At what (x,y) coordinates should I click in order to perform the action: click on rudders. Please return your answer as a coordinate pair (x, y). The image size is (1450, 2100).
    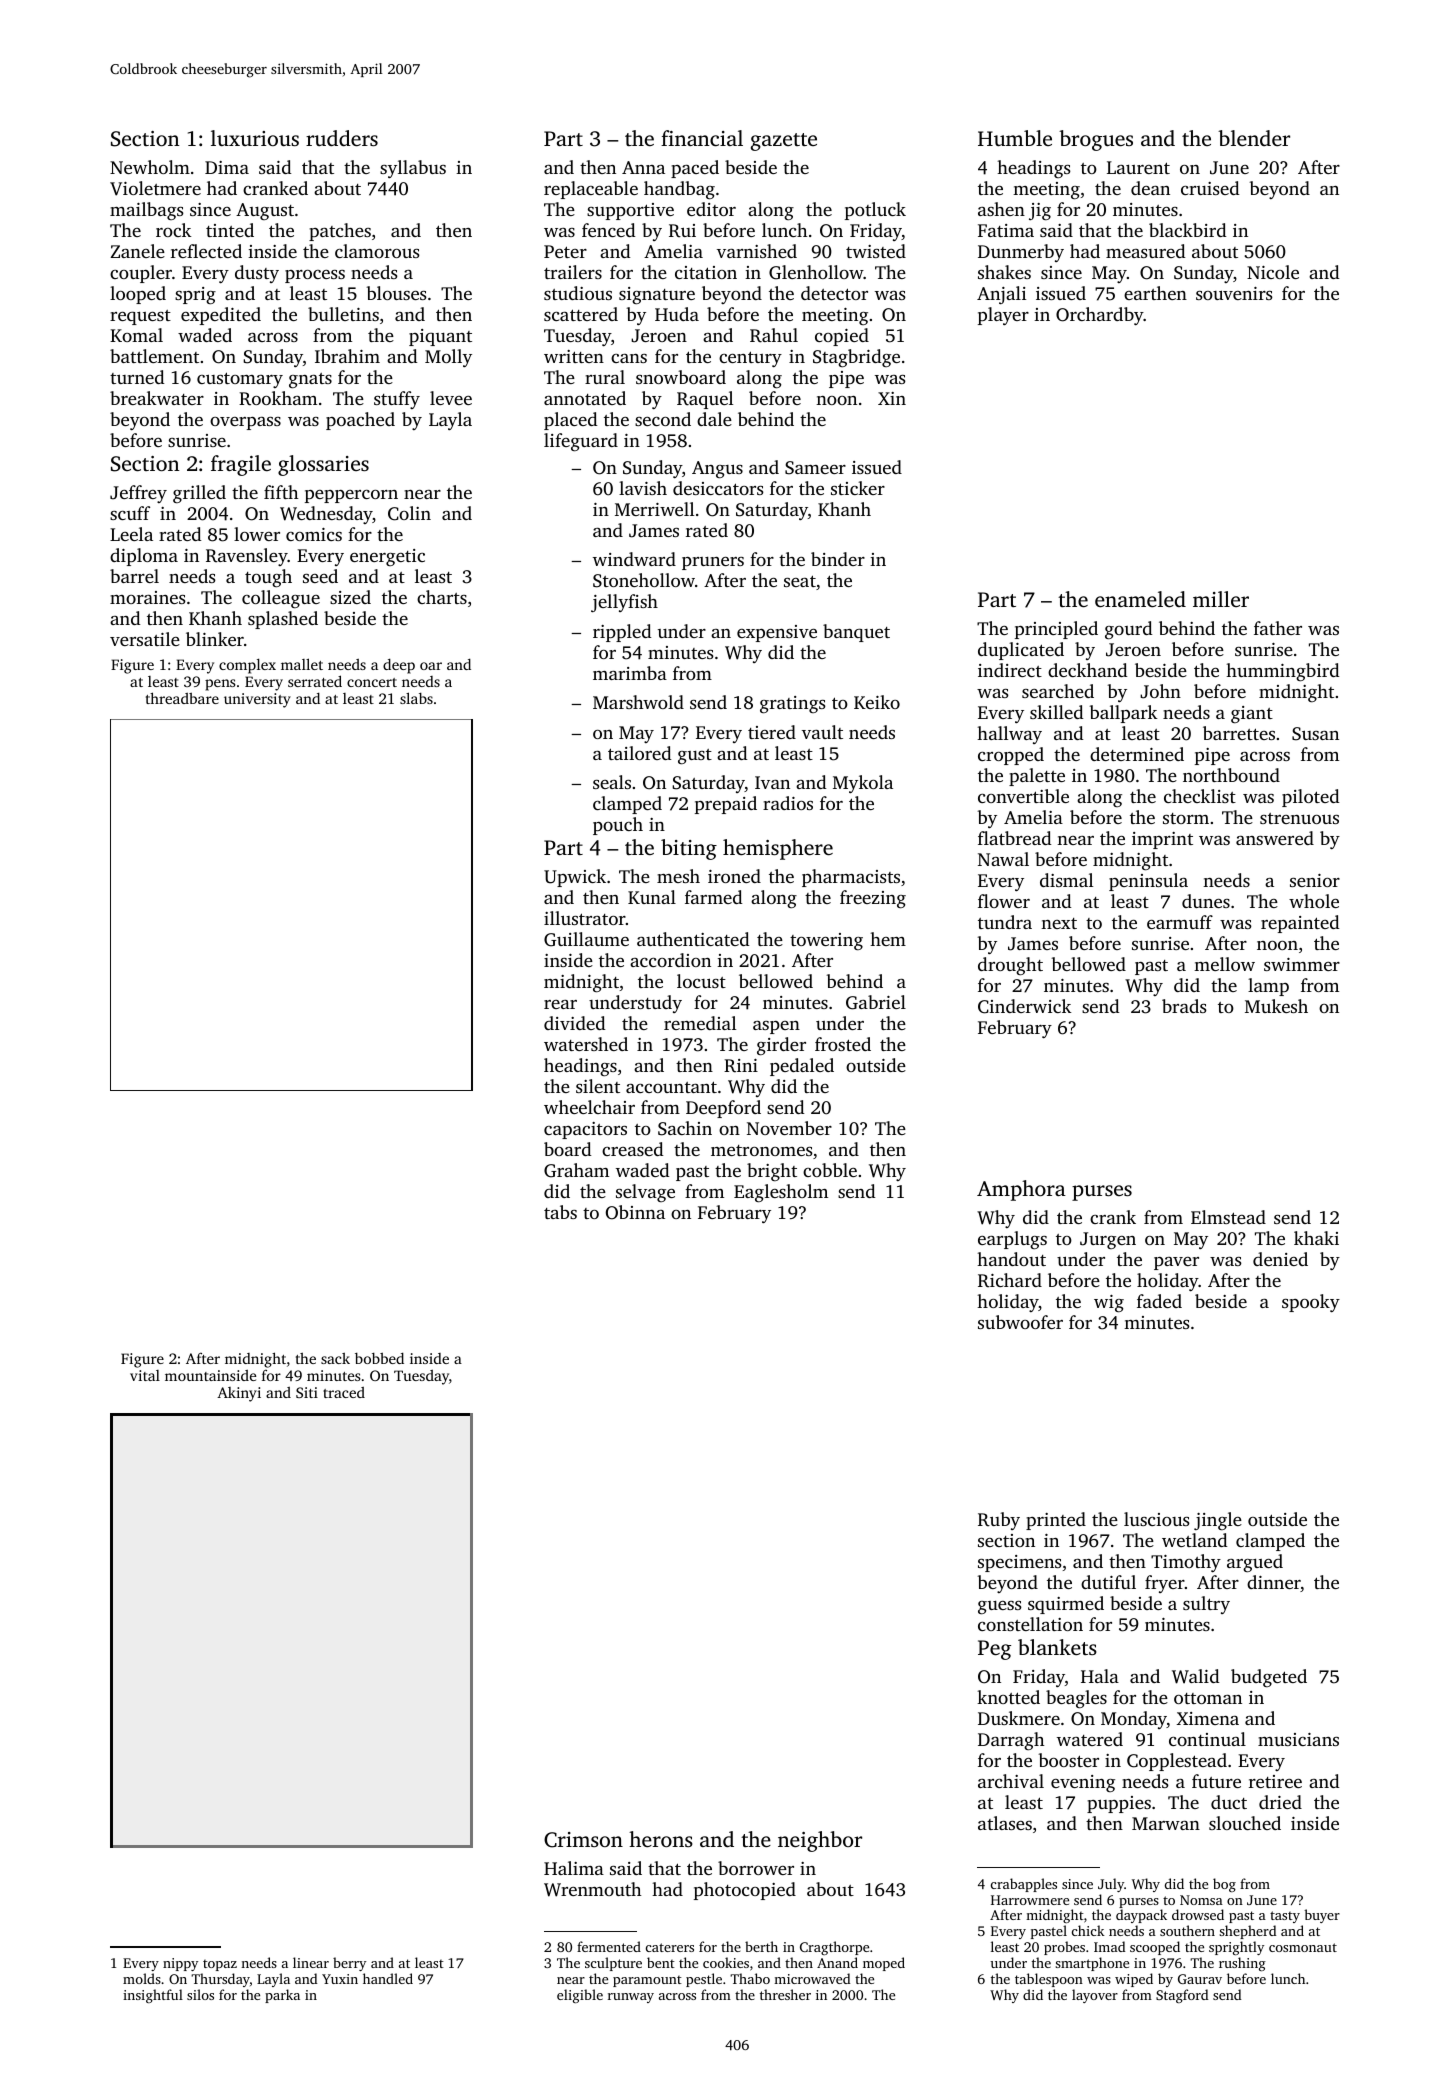
    Looking at the image, I should click on (342, 138).
